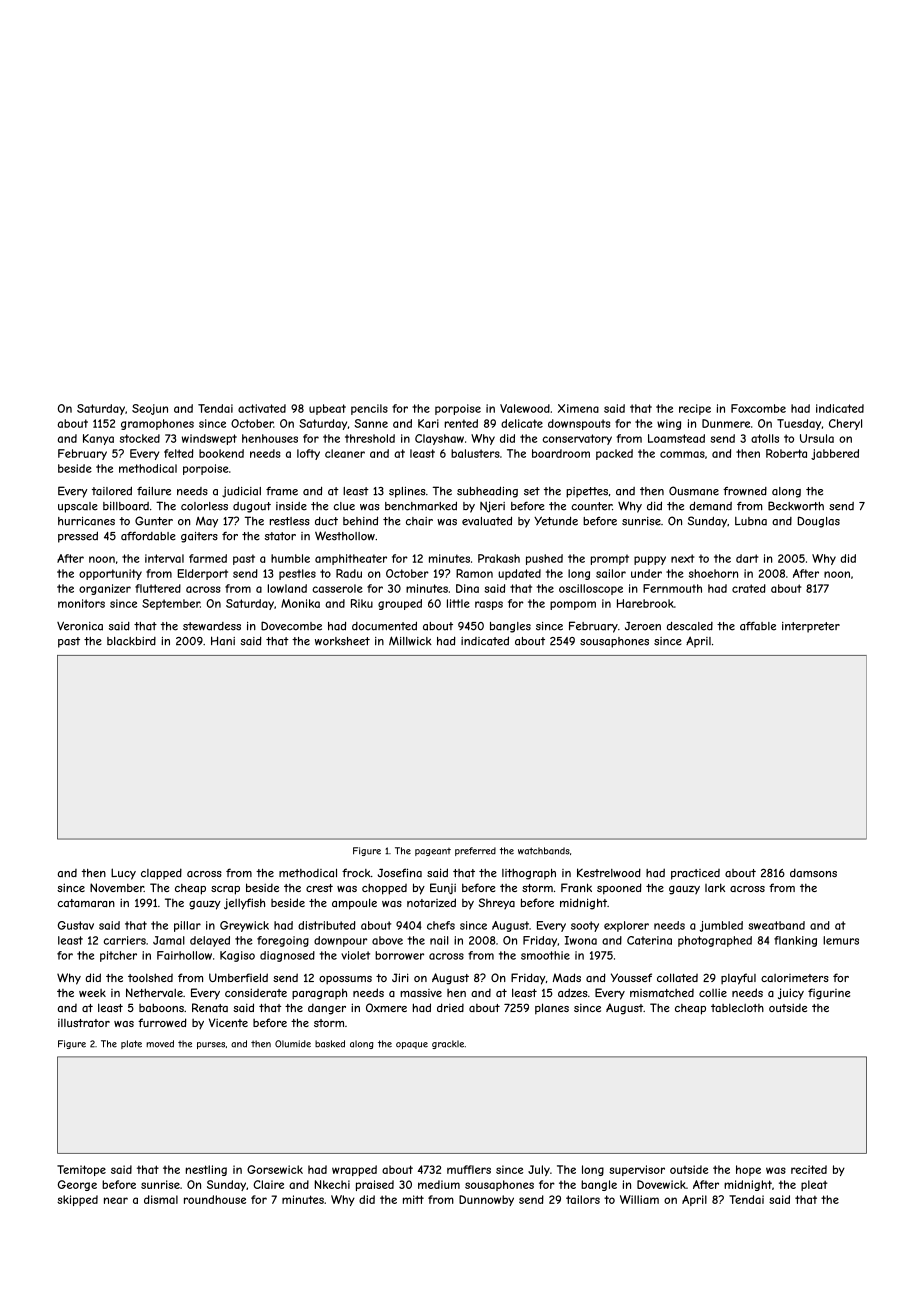  Describe the element at coordinates (268, 1184) in the screenshot. I see `Claire` at that location.
